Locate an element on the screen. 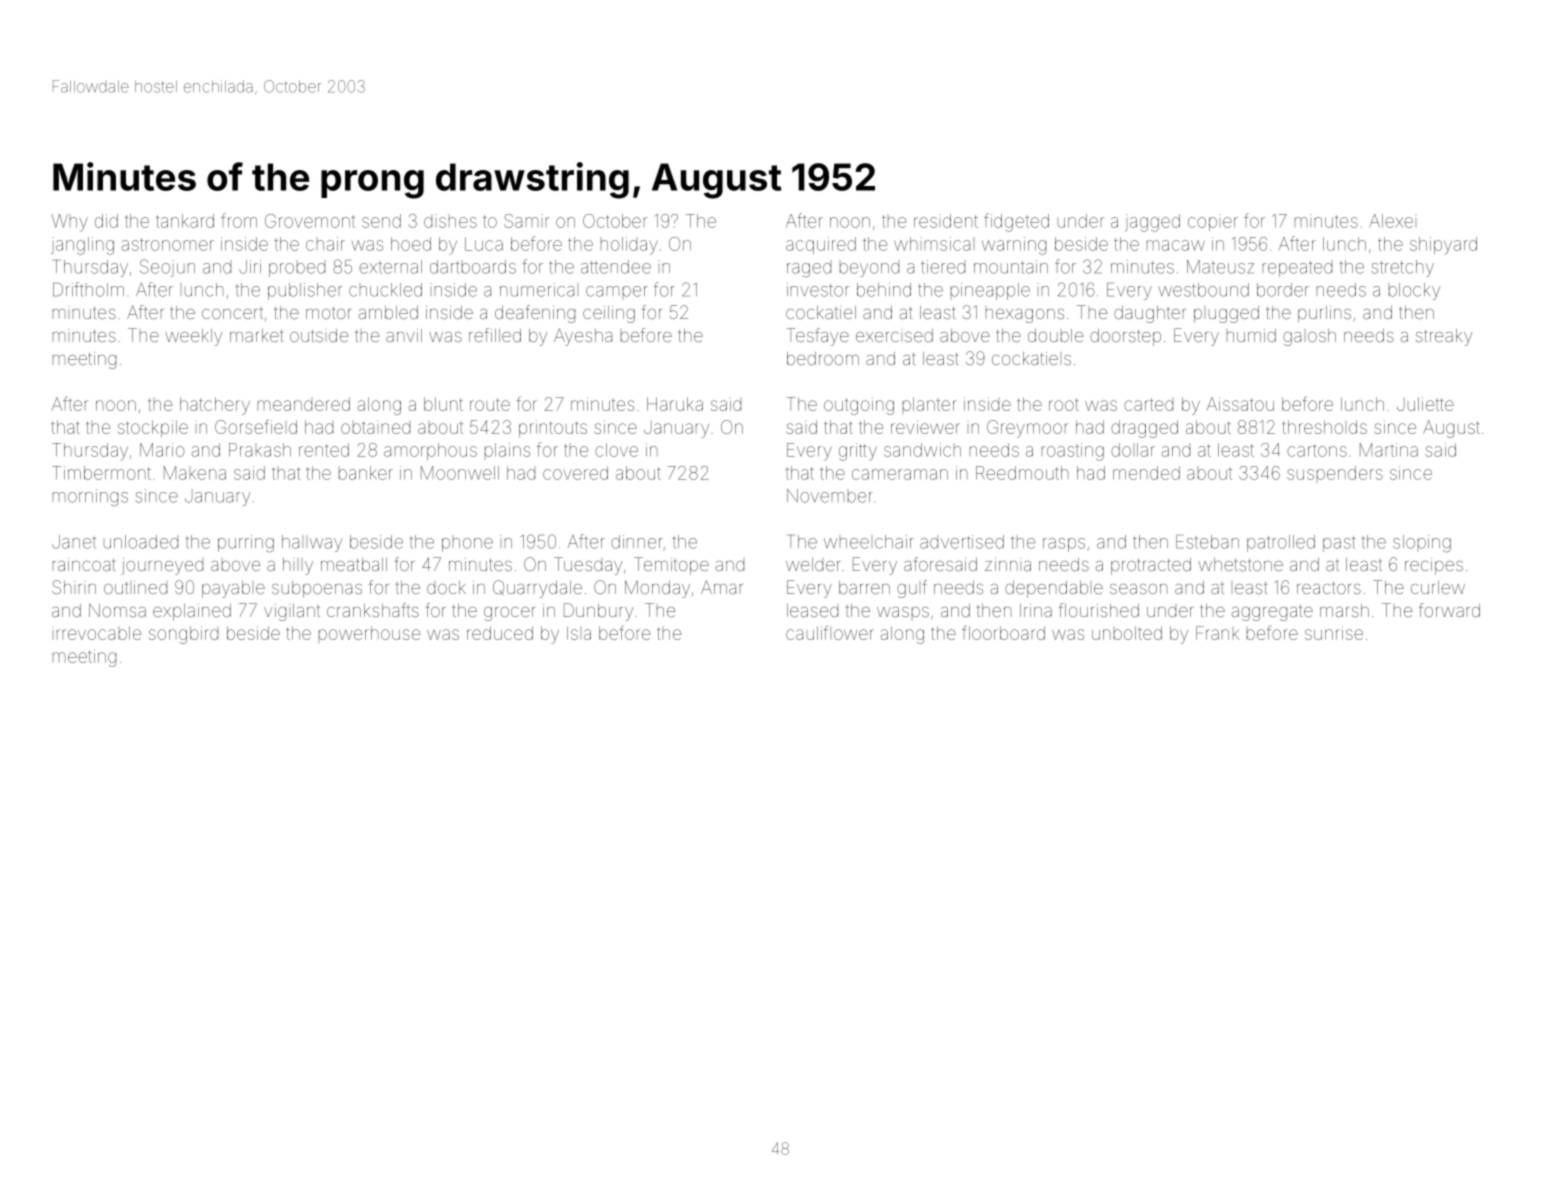 The width and height of the screenshot is (1541, 1190). tankard is located at coordinates (185, 221).
